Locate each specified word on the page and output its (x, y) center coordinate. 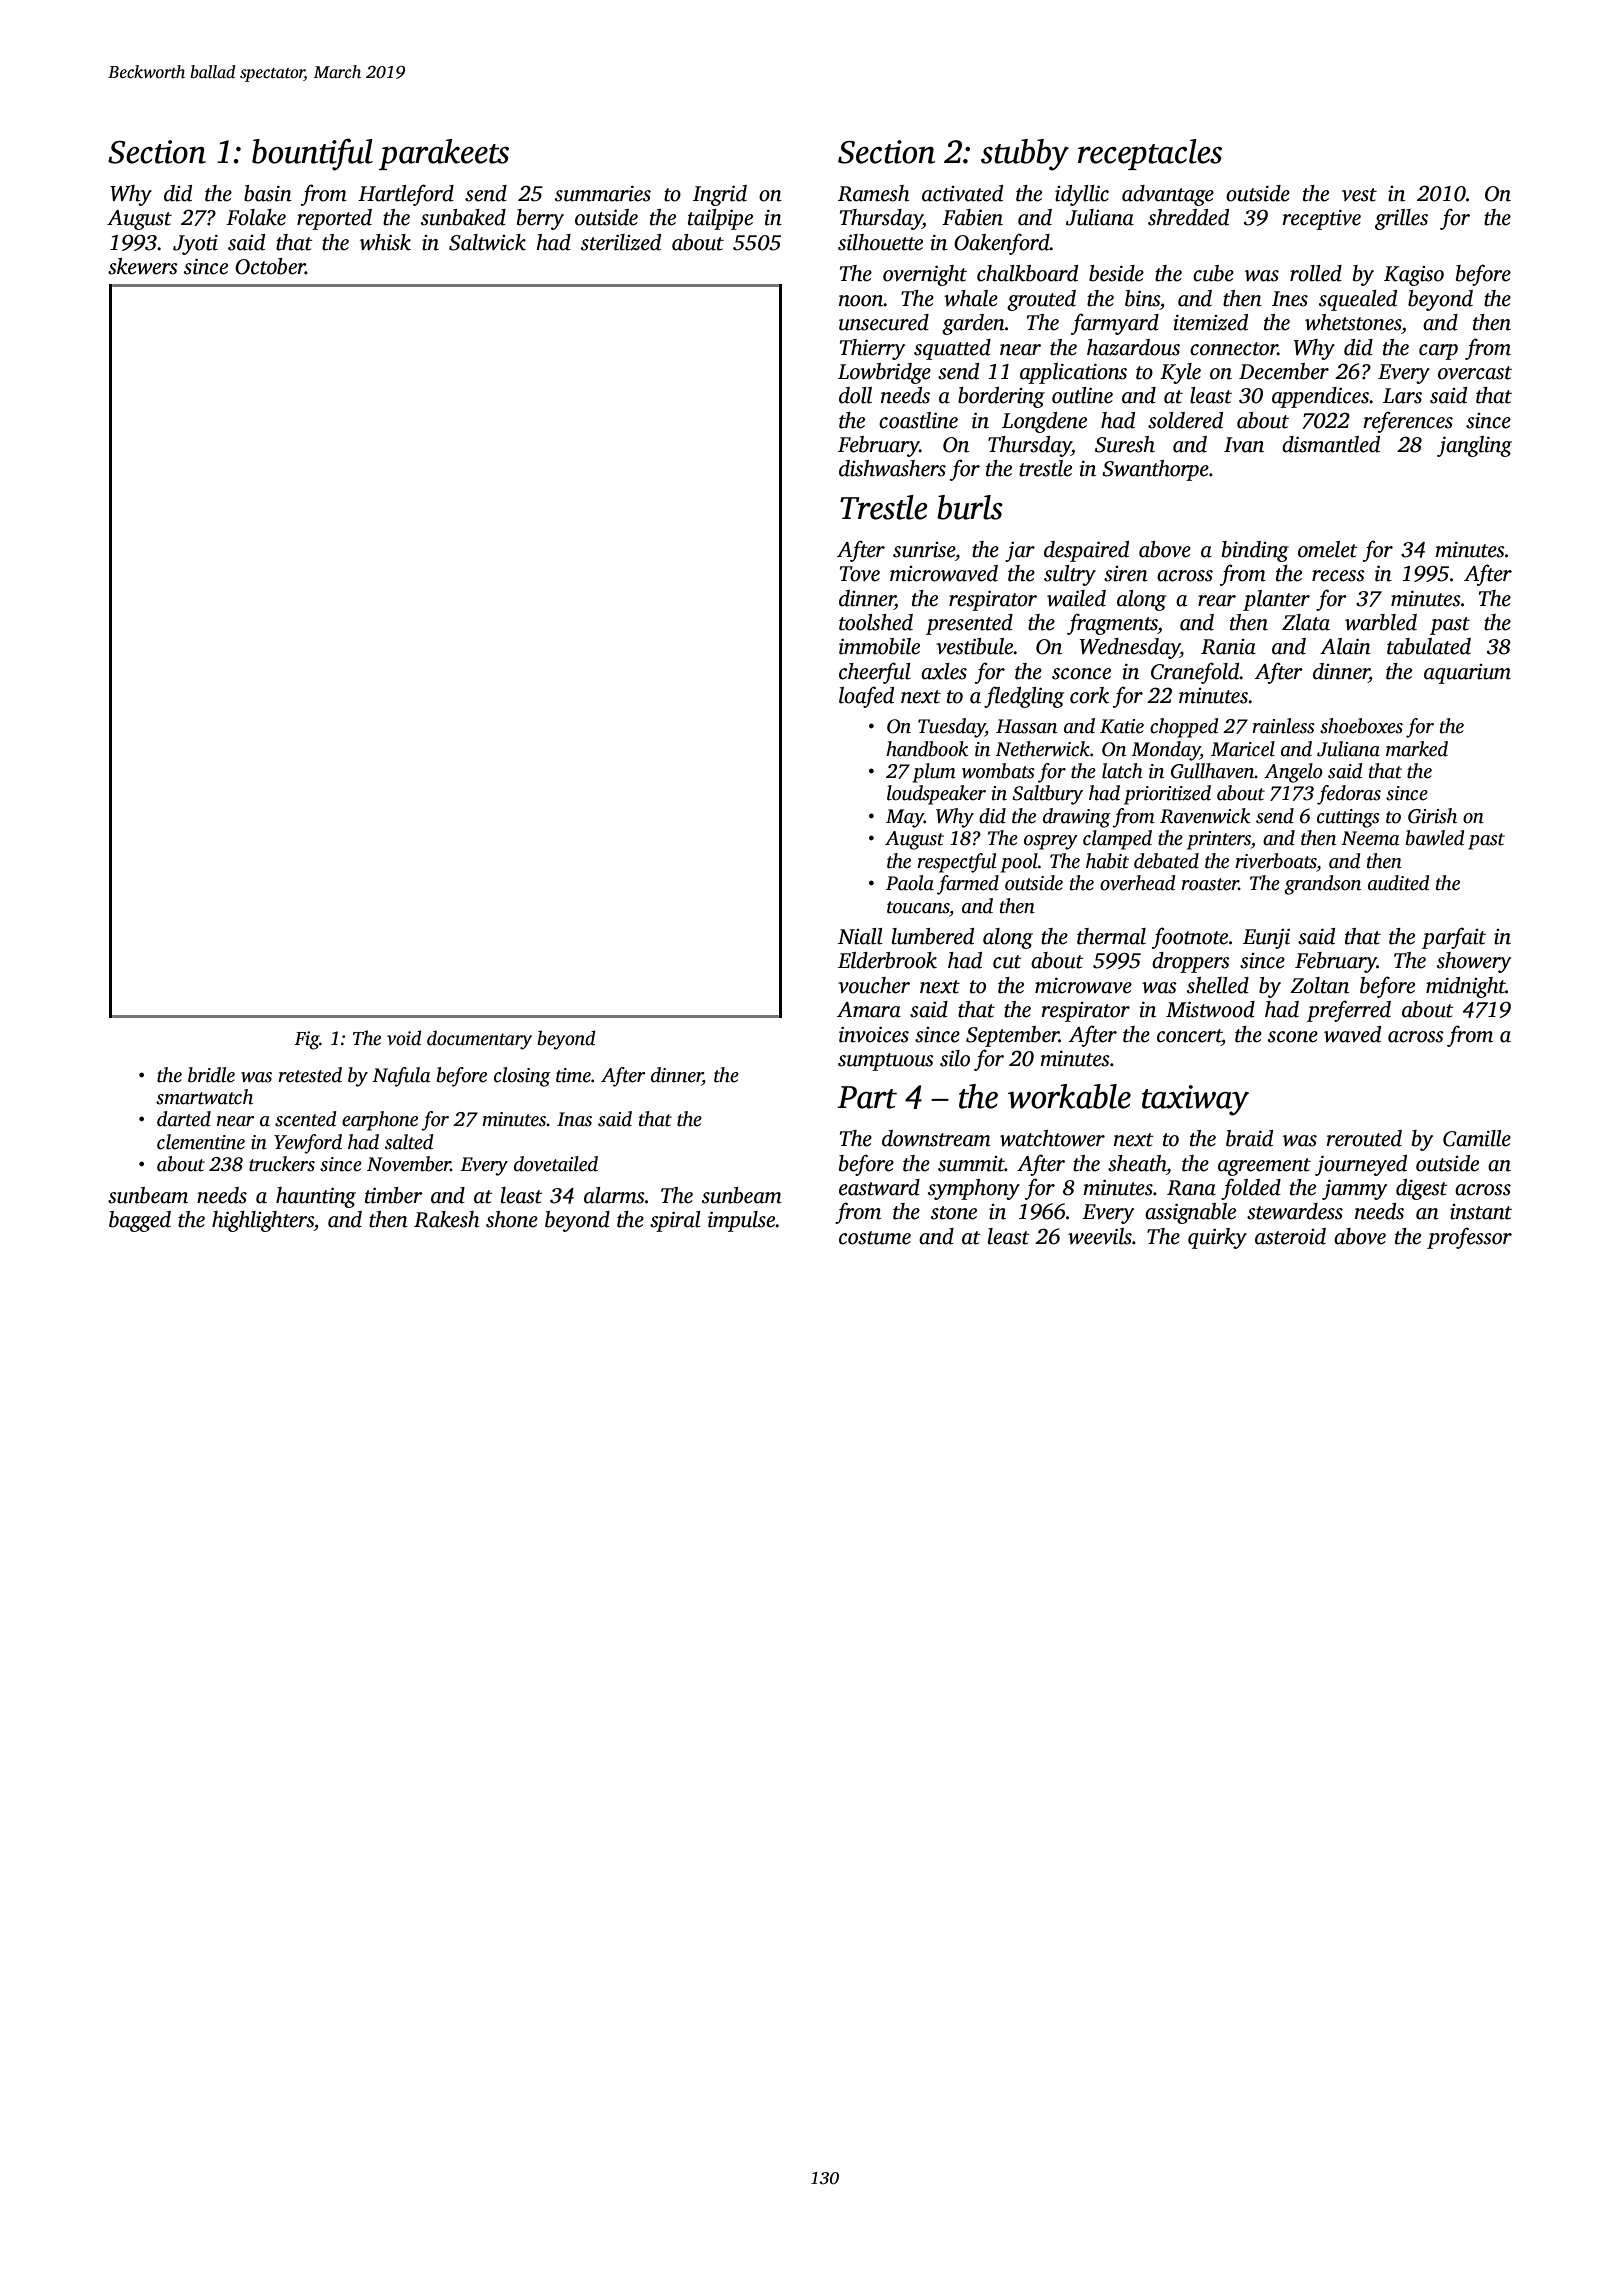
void (404, 1038)
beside (1116, 273)
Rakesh (446, 1219)
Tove (860, 574)
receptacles (1150, 154)
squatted (952, 349)
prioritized (1167, 795)
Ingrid (720, 195)
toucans (918, 907)
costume (875, 1238)
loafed (866, 697)
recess (1338, 576)
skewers (143, 266)
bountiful (312, 154)
